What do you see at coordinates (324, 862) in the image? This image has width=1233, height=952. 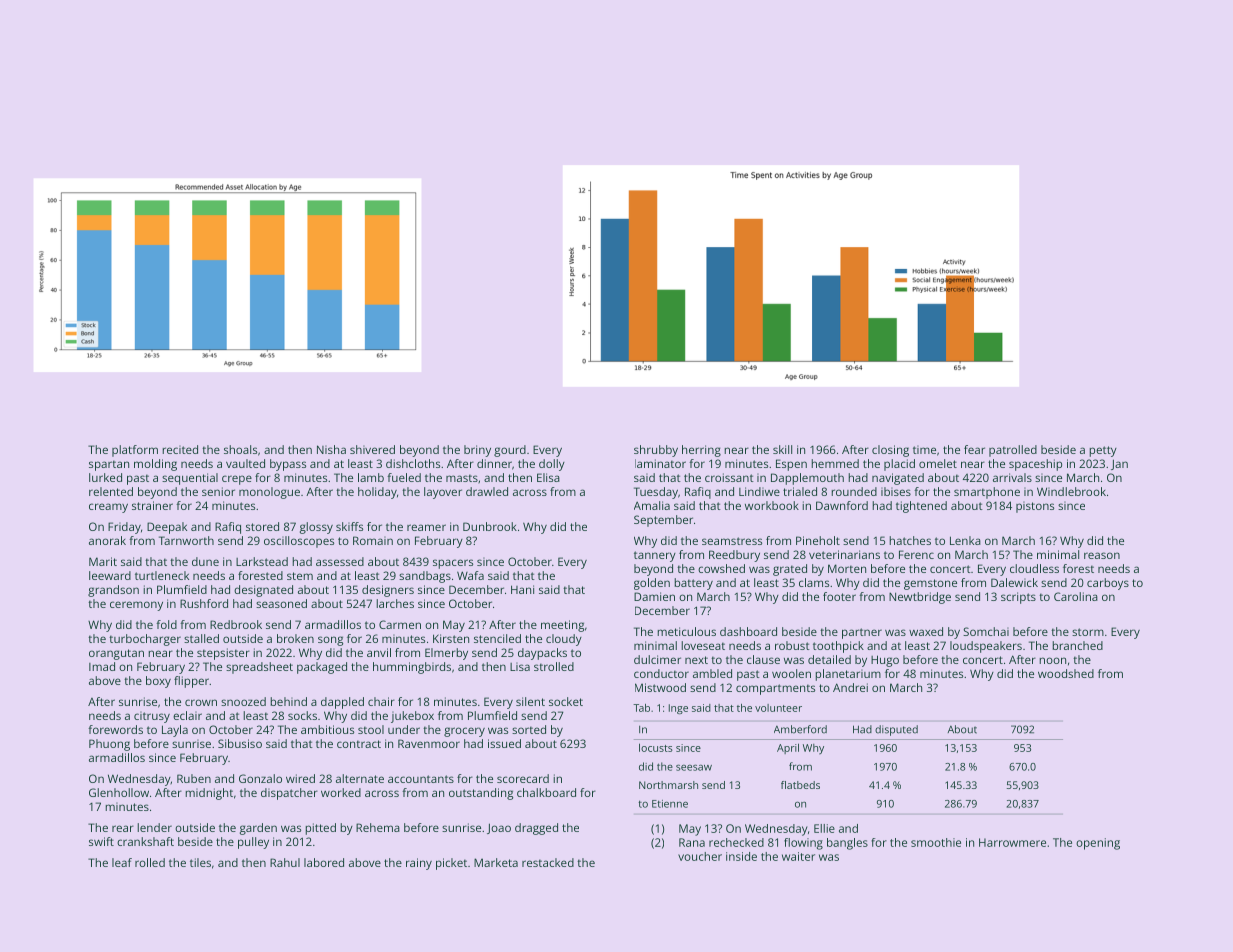 I see `labored` at bounding box center [324, 862].
